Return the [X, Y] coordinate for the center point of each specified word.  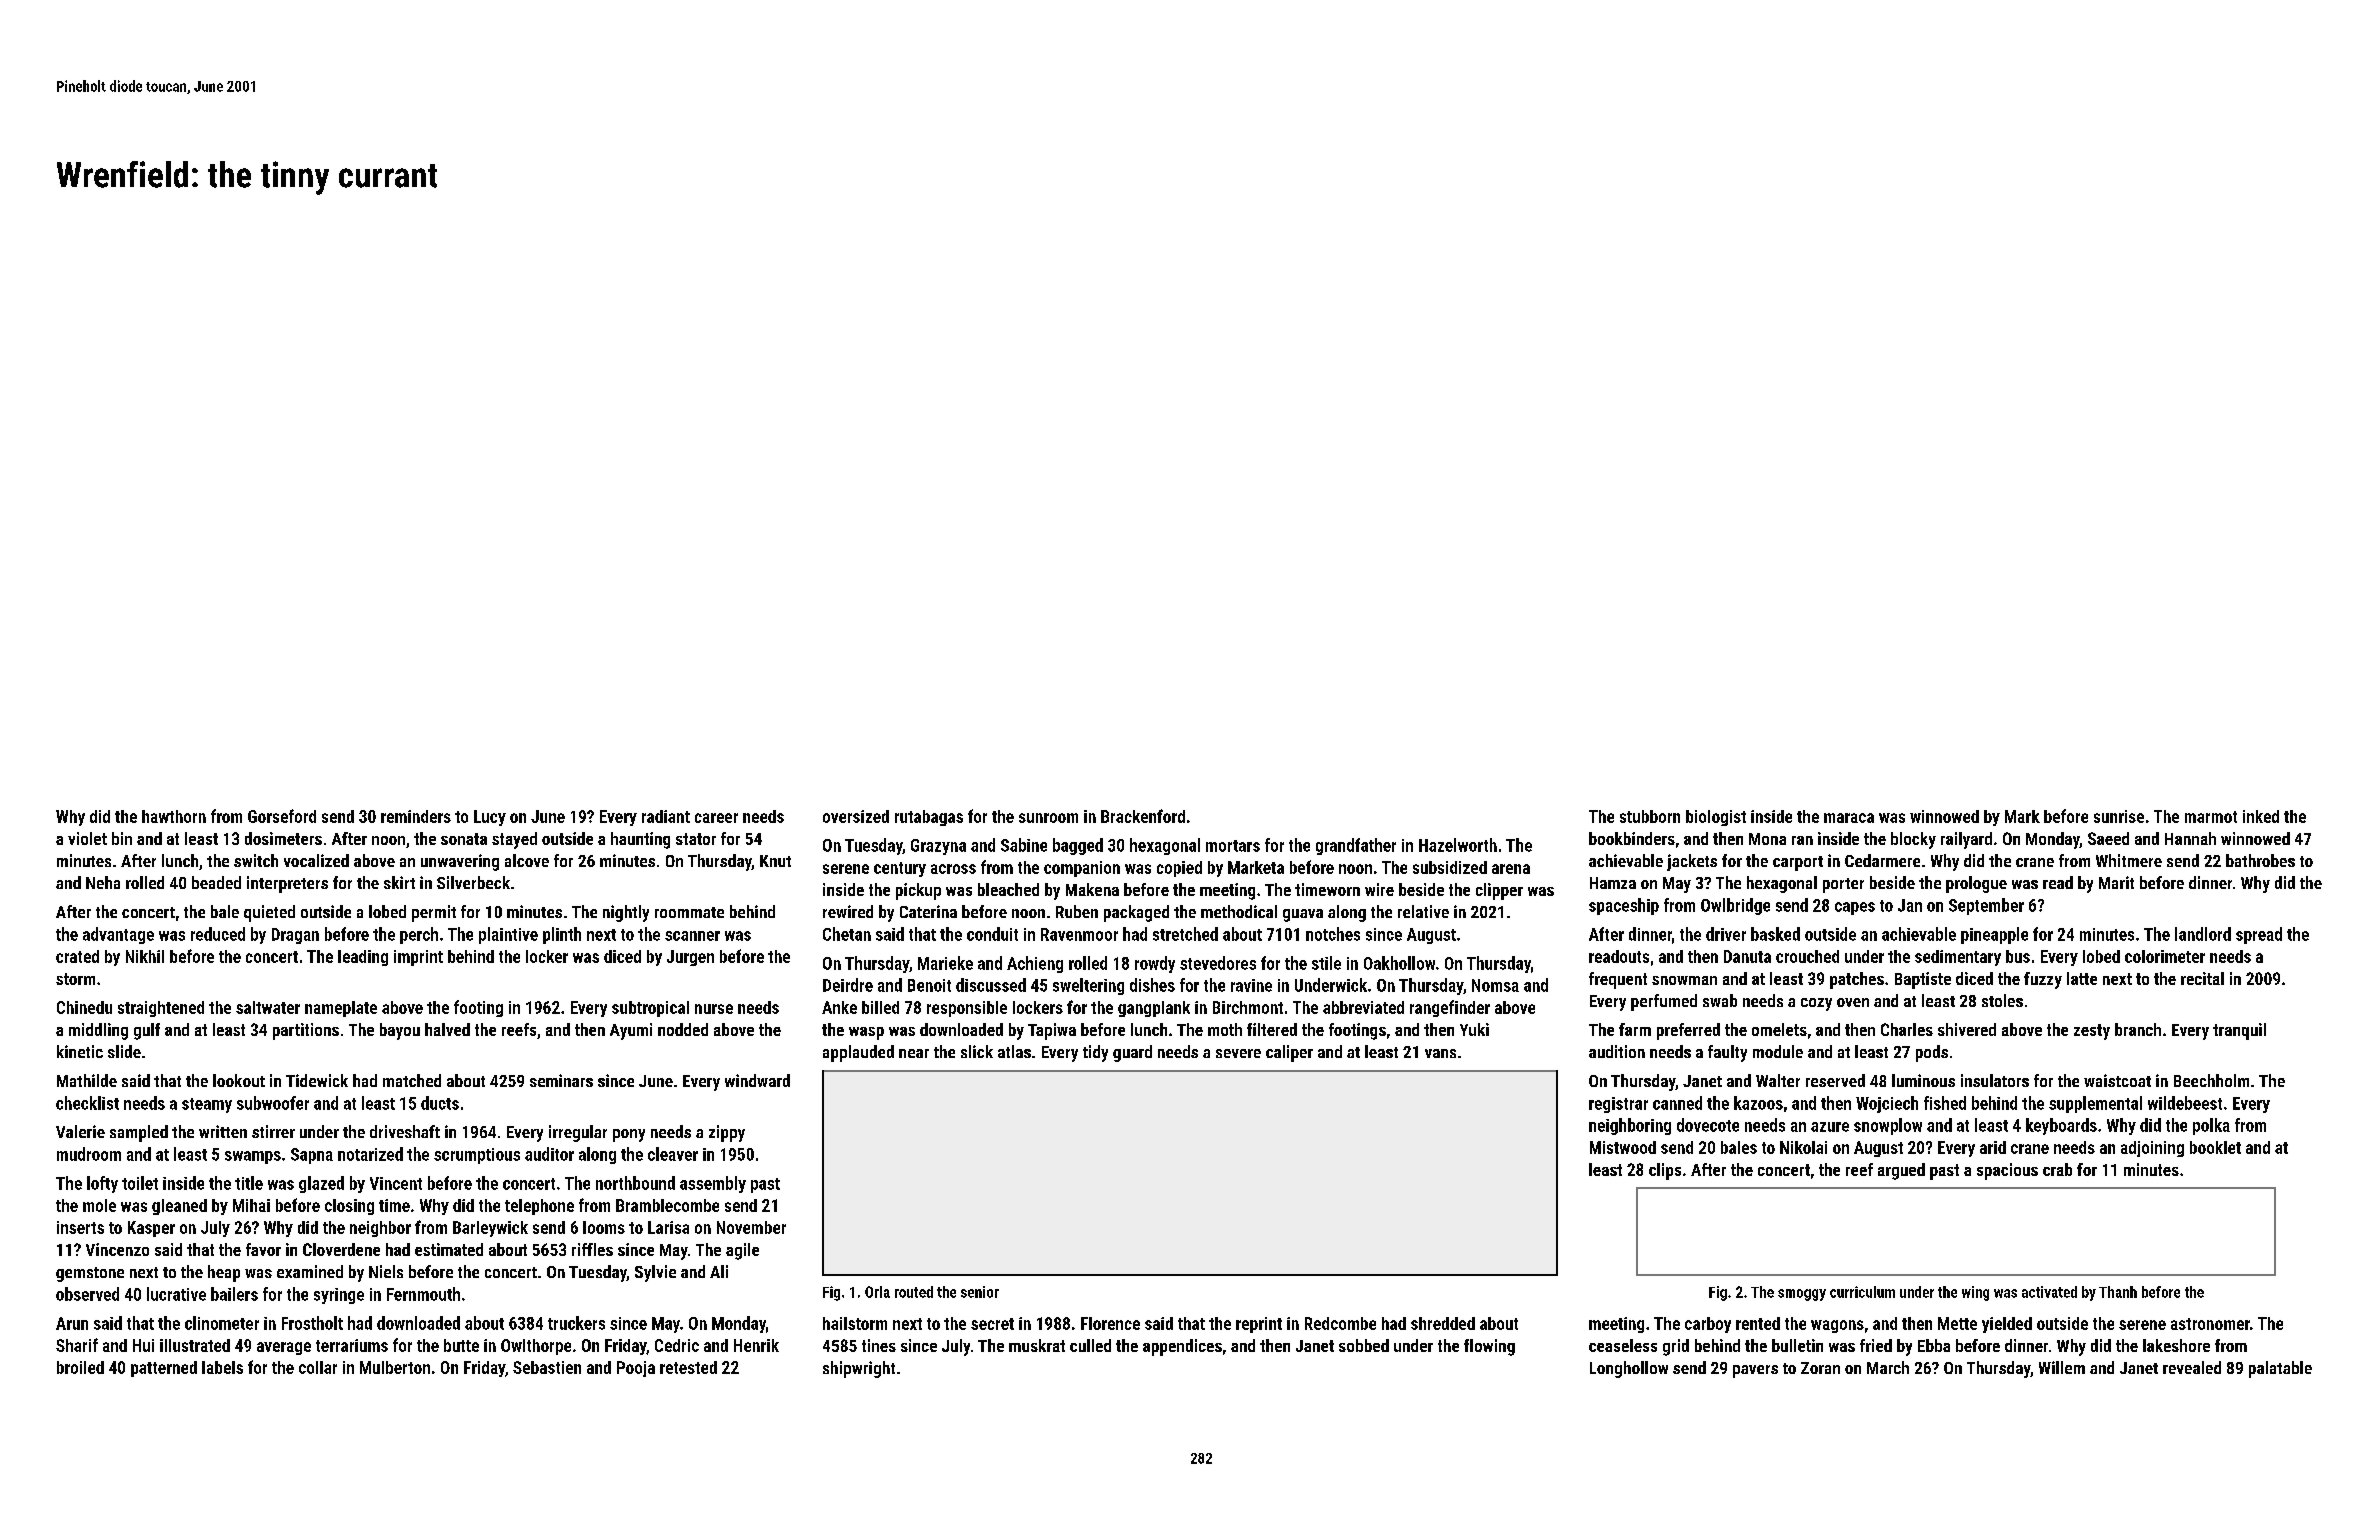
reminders [416, 816]
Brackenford [1143, 816]
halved [447, 1029]
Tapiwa [1052, 1031]
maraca [1849, 818]
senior [980, 1292]
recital [2202, 978]
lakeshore [2176, 1345]
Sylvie [655, 1273]
